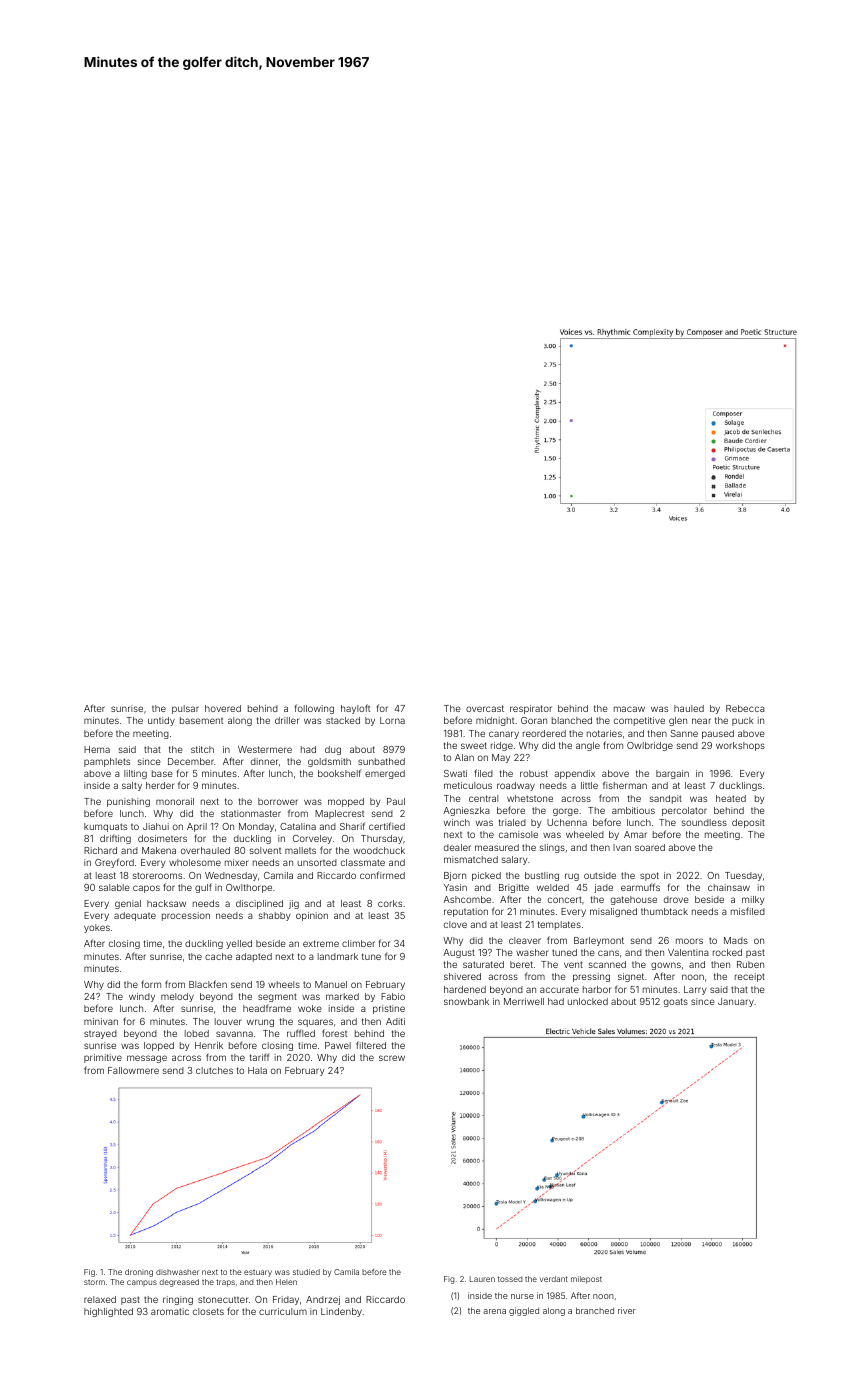 The height and width of the screenshot is (1400, 849). Describe the element at coordinates (283, 1311) in the screenshot. I see `curriculum` at that location.
